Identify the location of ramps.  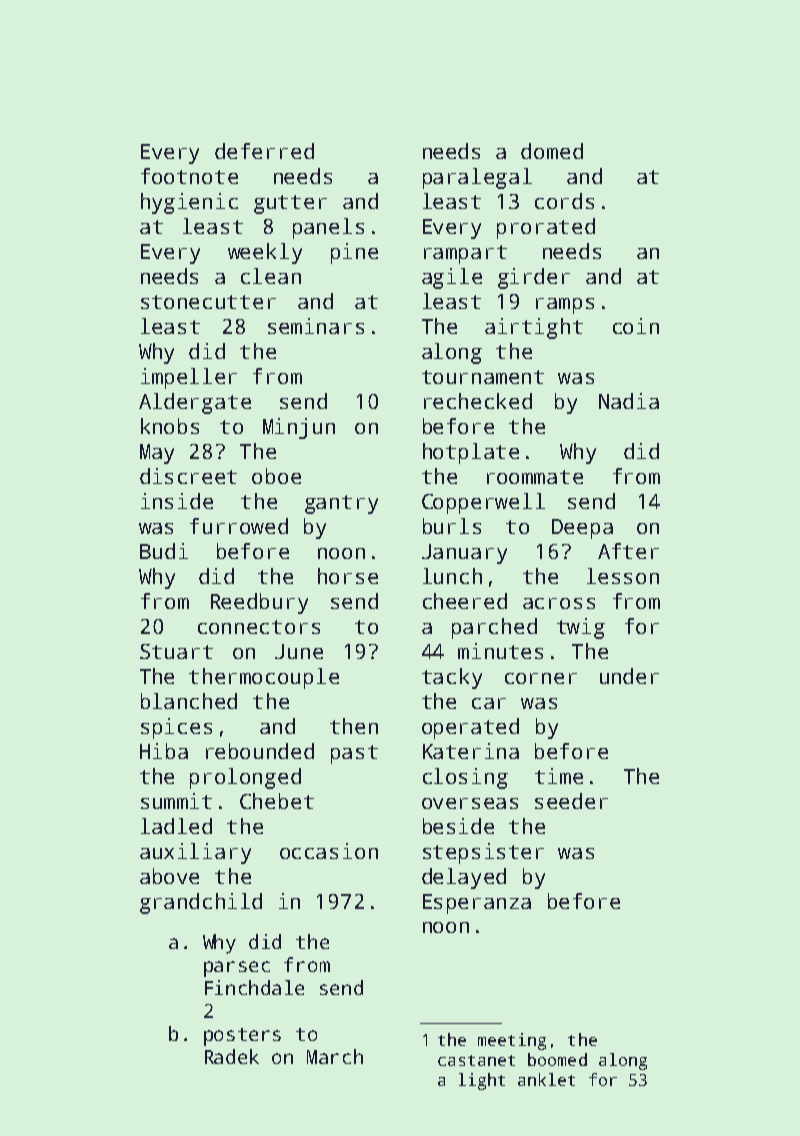
(565, 306).
